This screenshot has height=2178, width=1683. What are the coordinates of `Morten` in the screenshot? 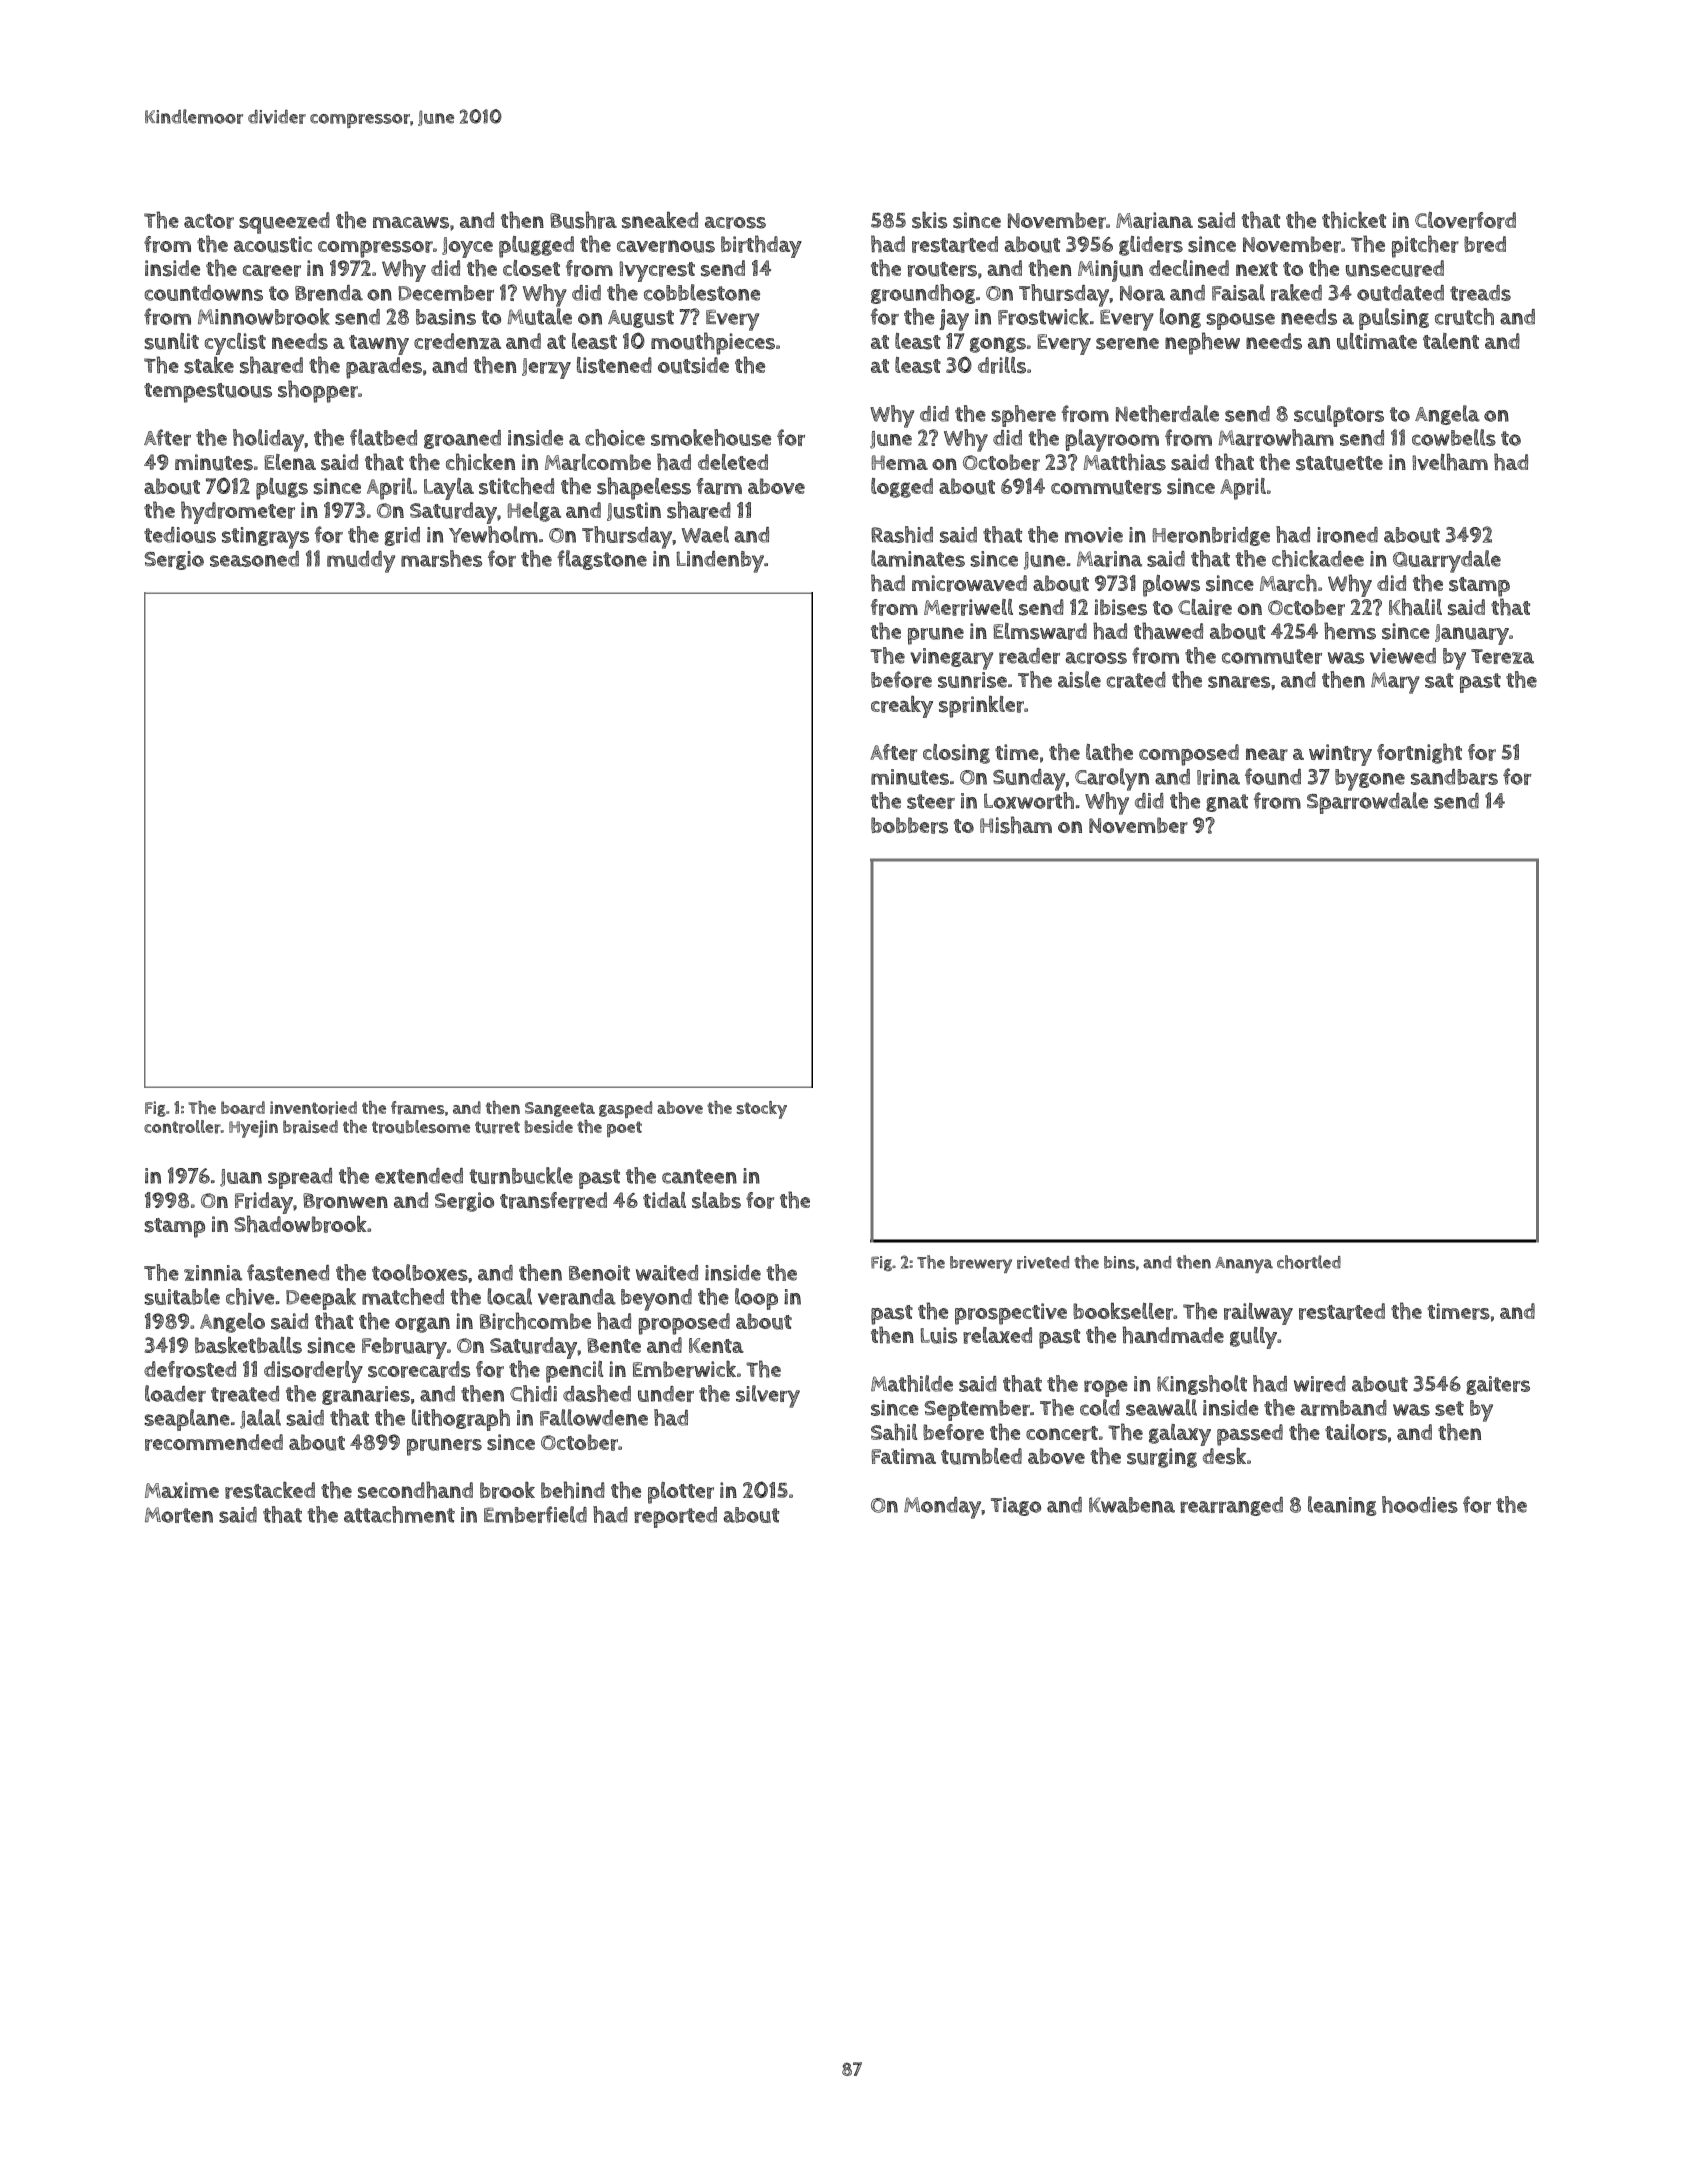 It's located at (179, 1515).
